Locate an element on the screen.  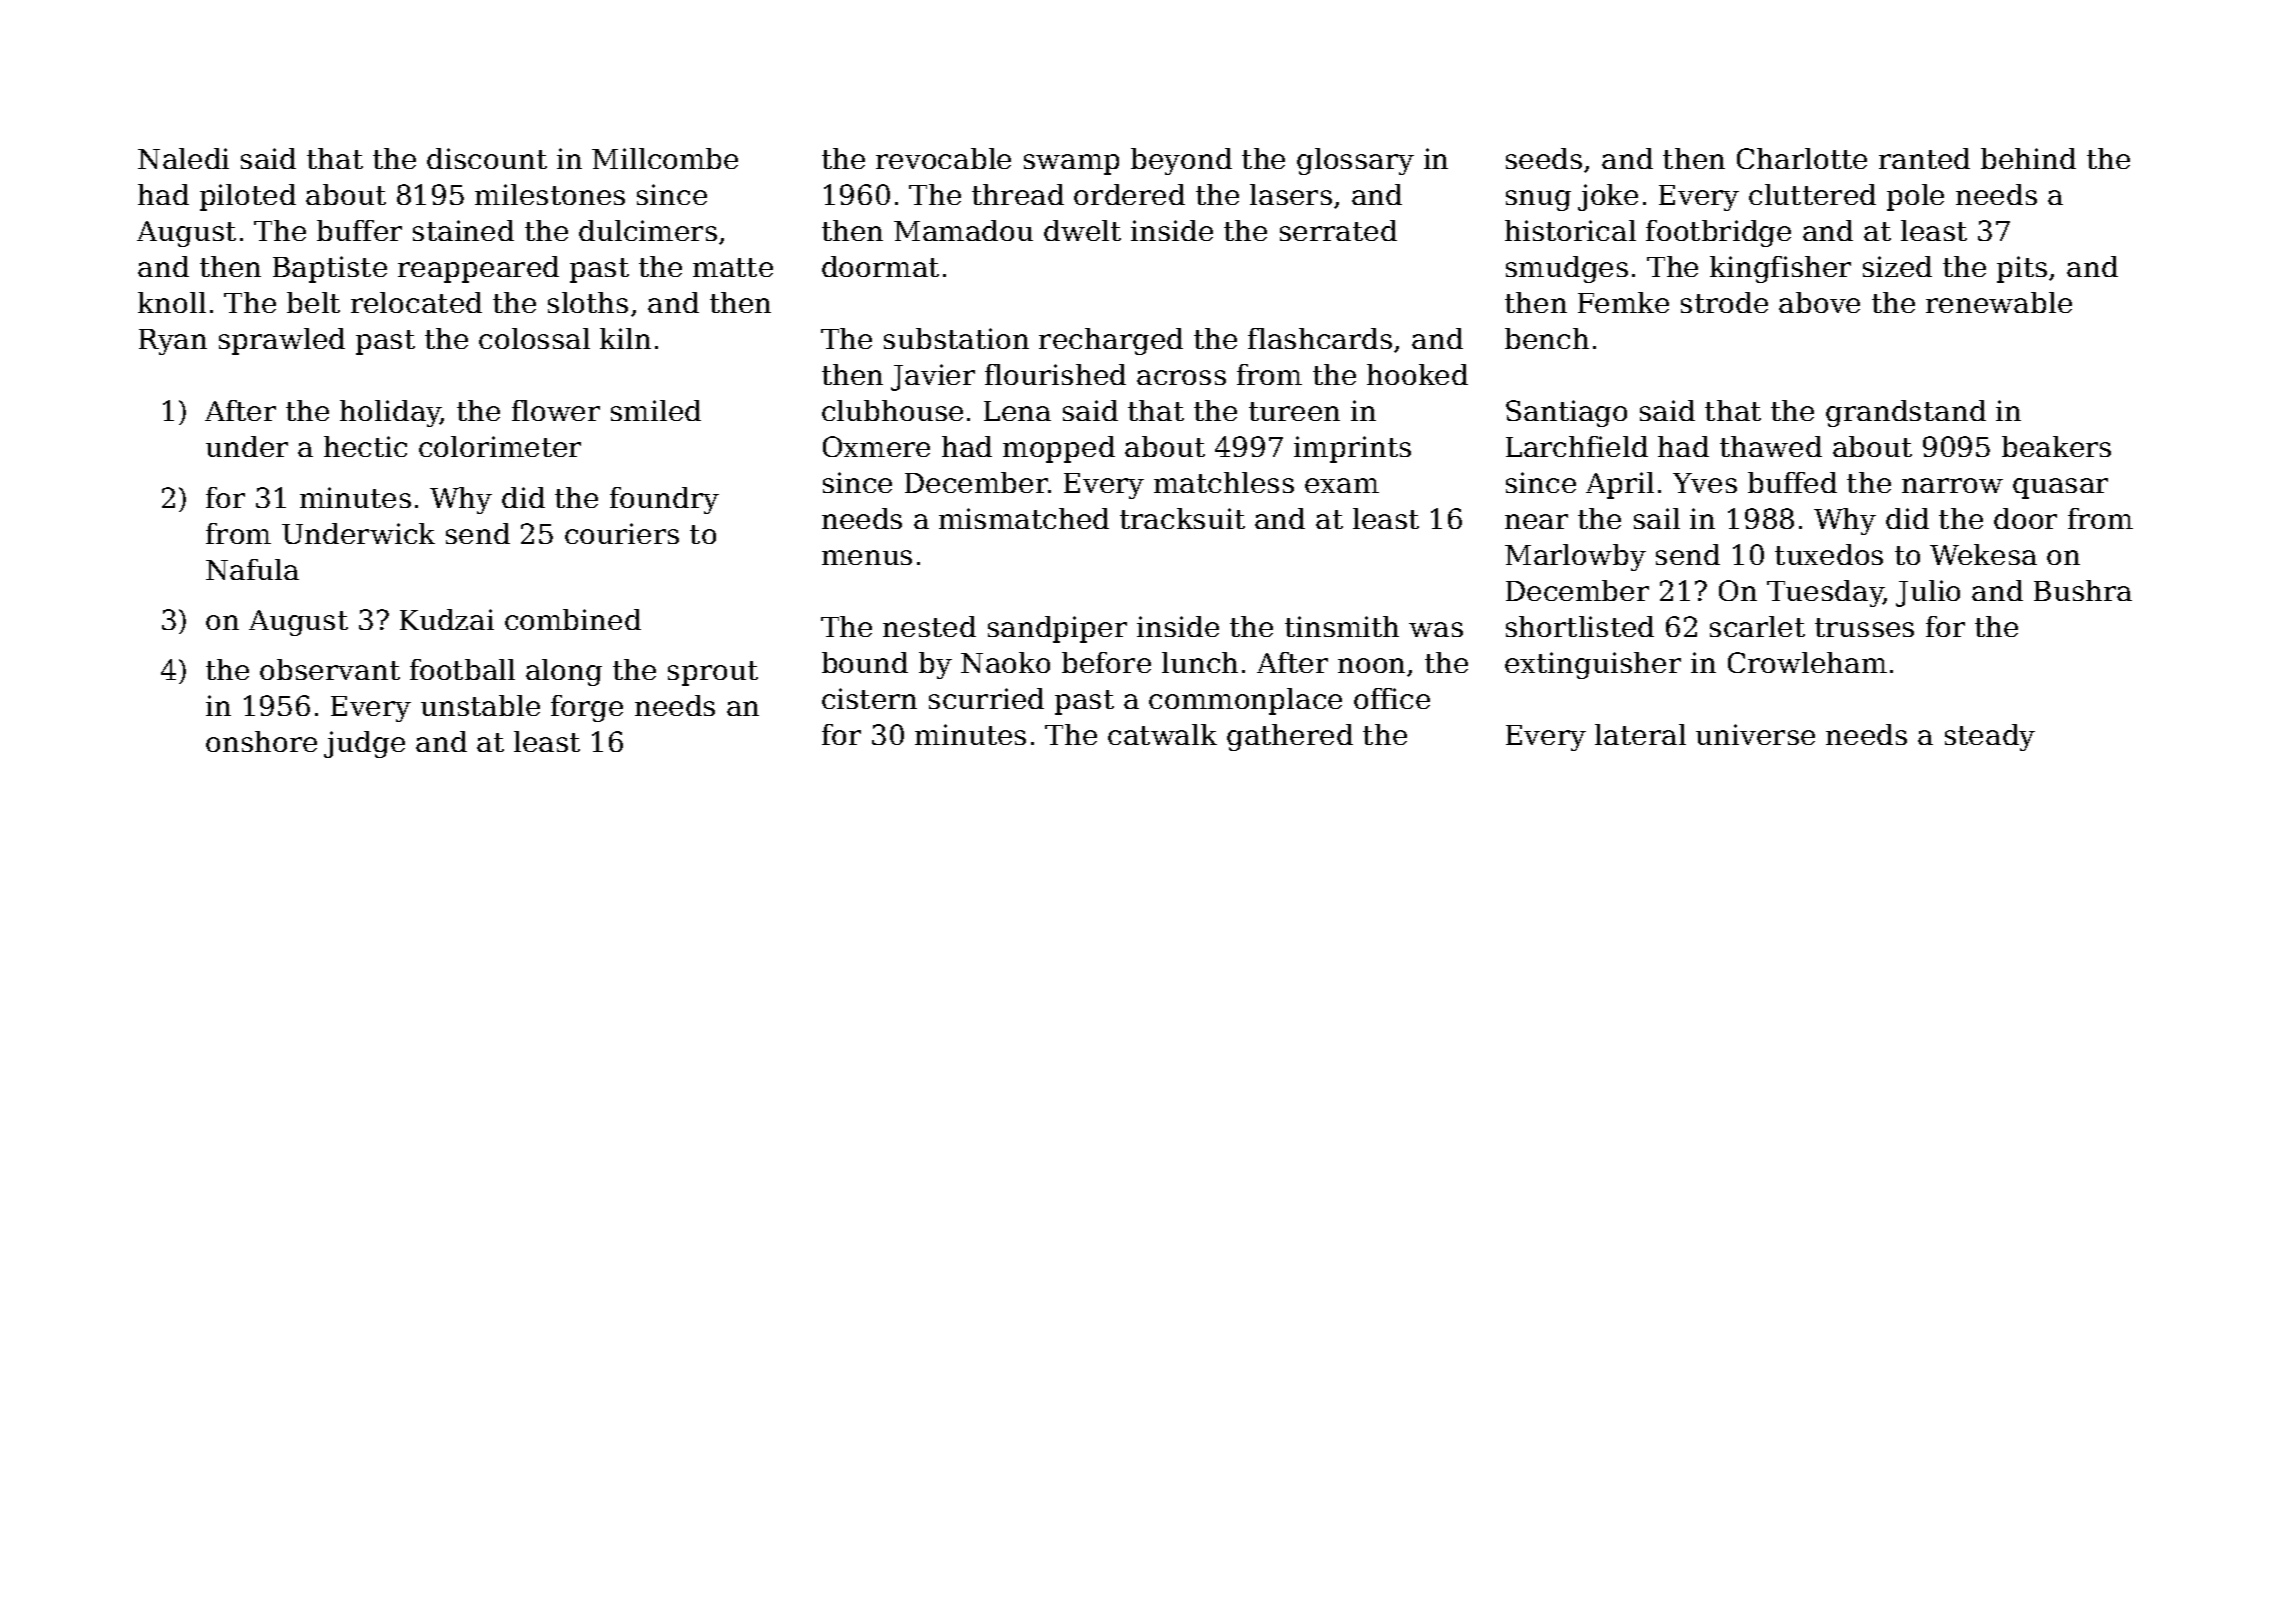
quasar is located at coordinates (2060, 488).
